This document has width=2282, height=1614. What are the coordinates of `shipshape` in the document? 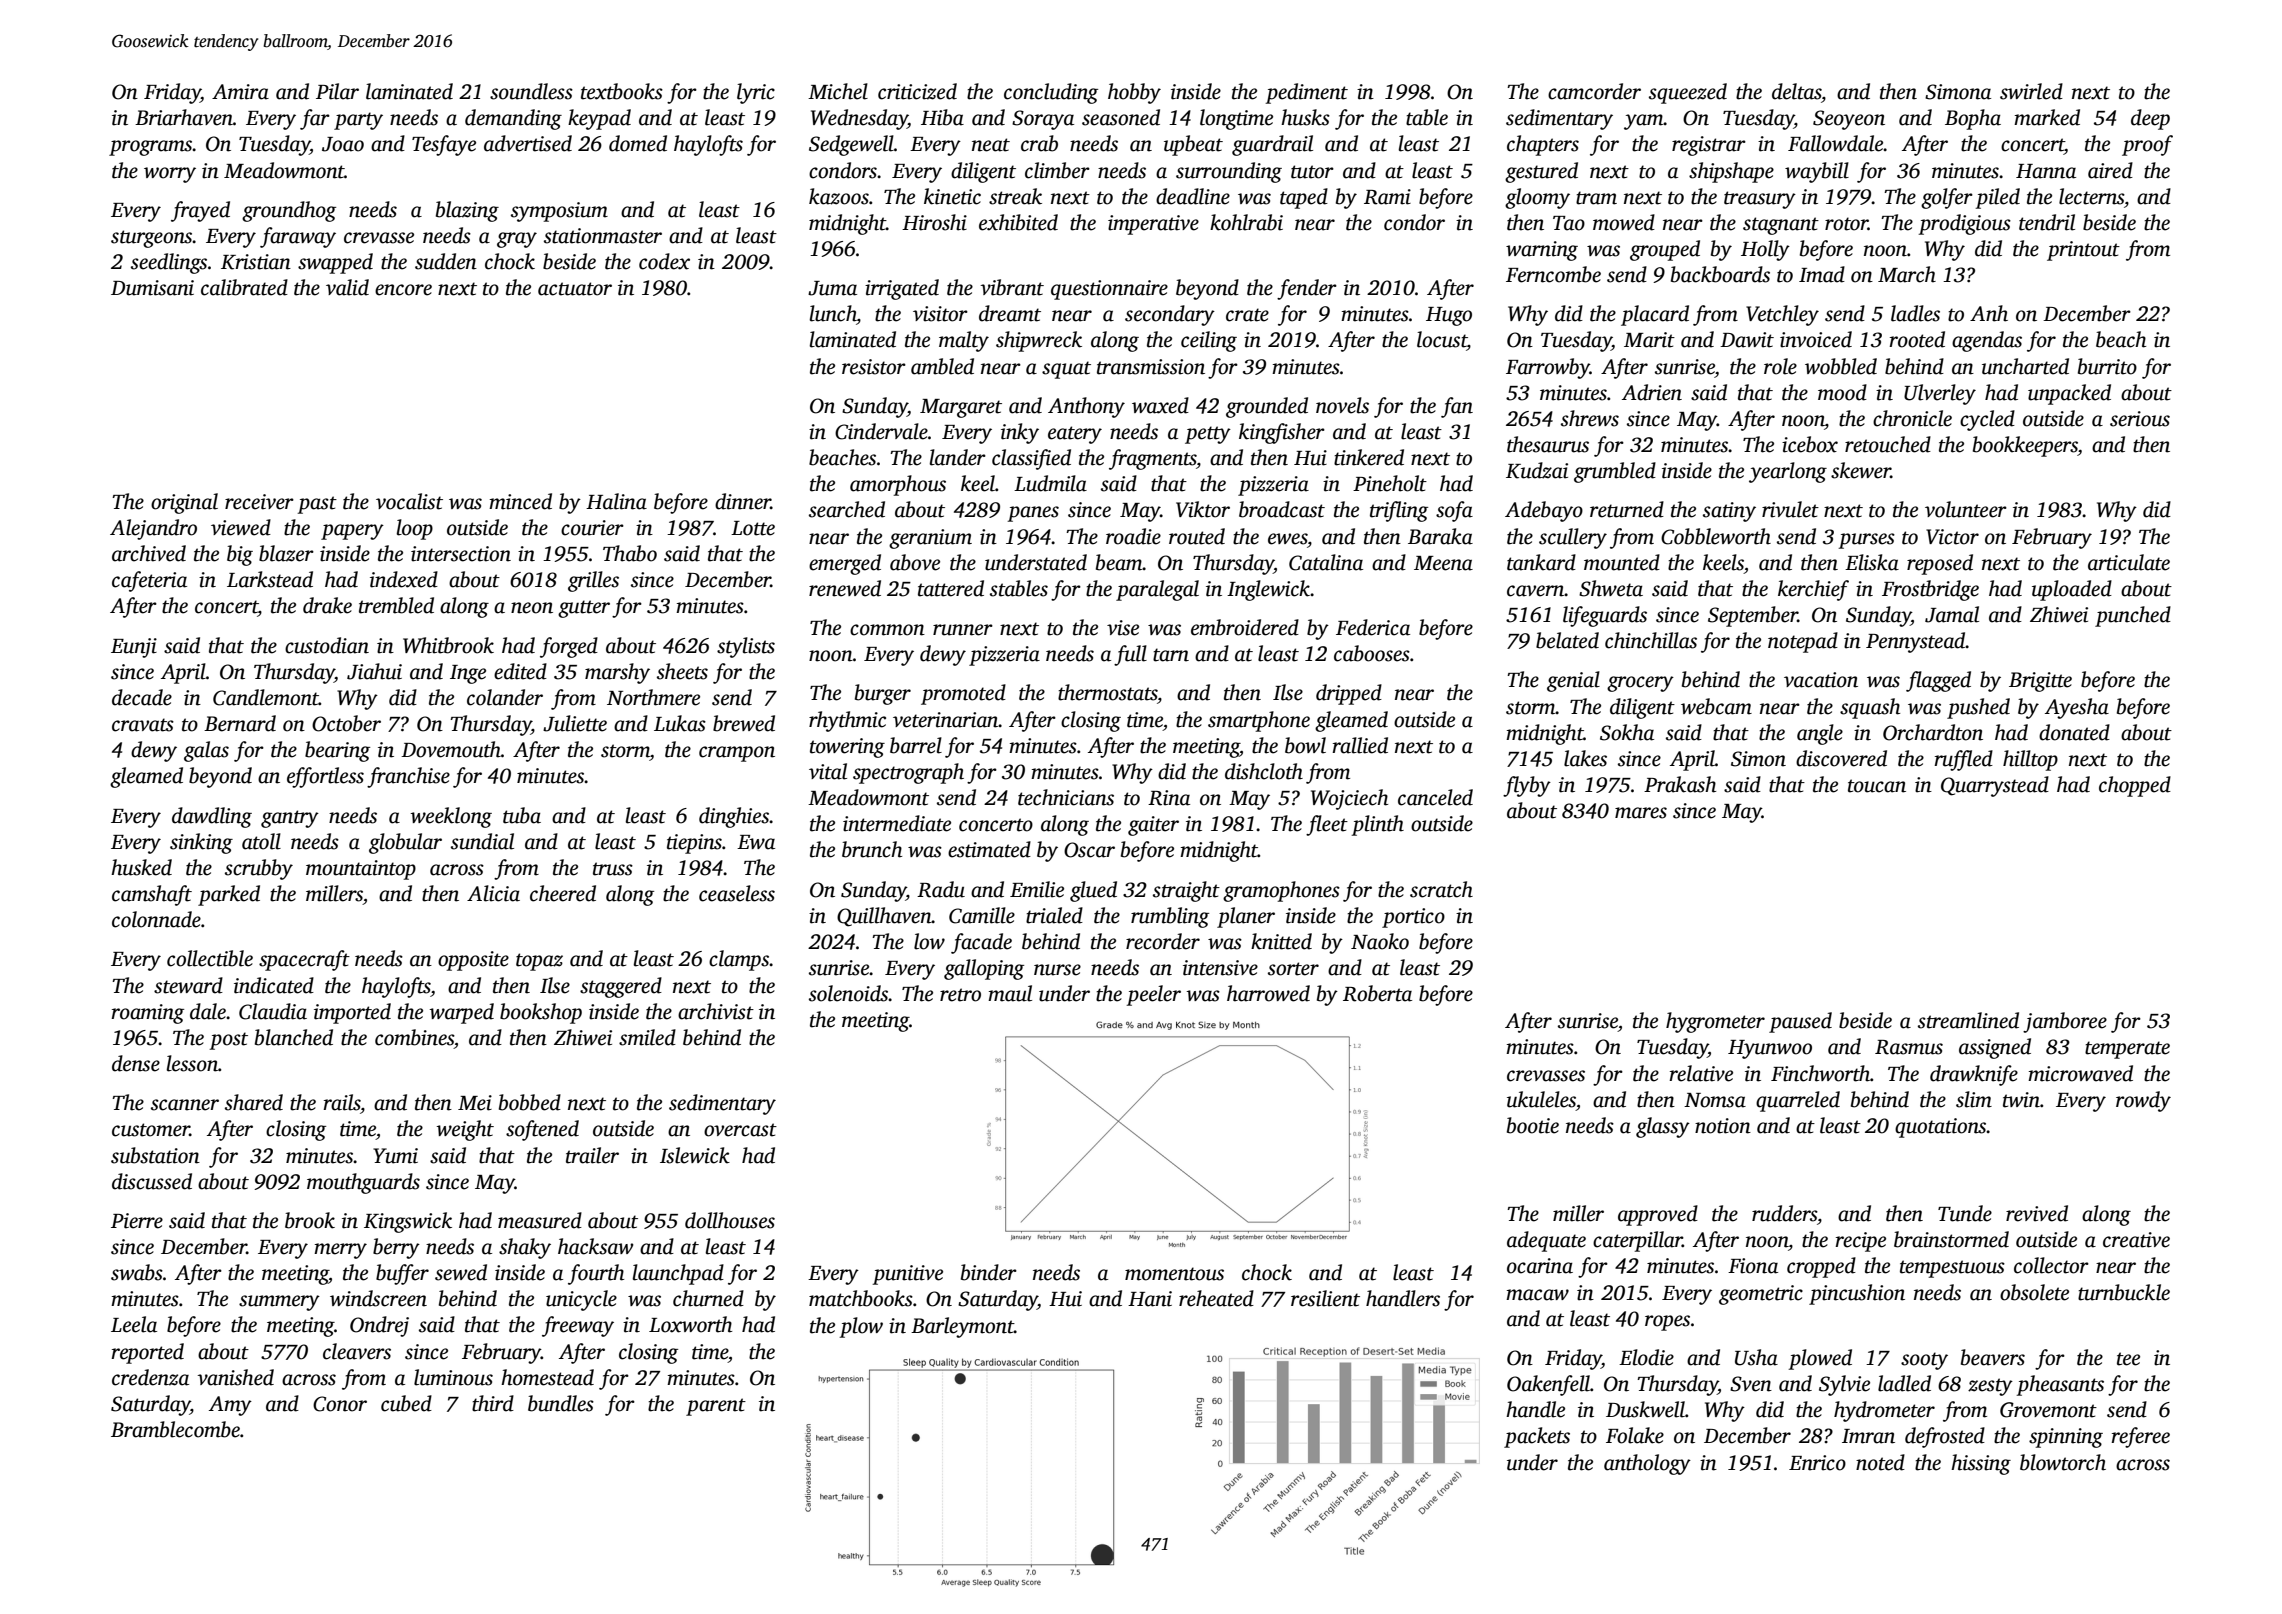 It's located at (1731, 172).
